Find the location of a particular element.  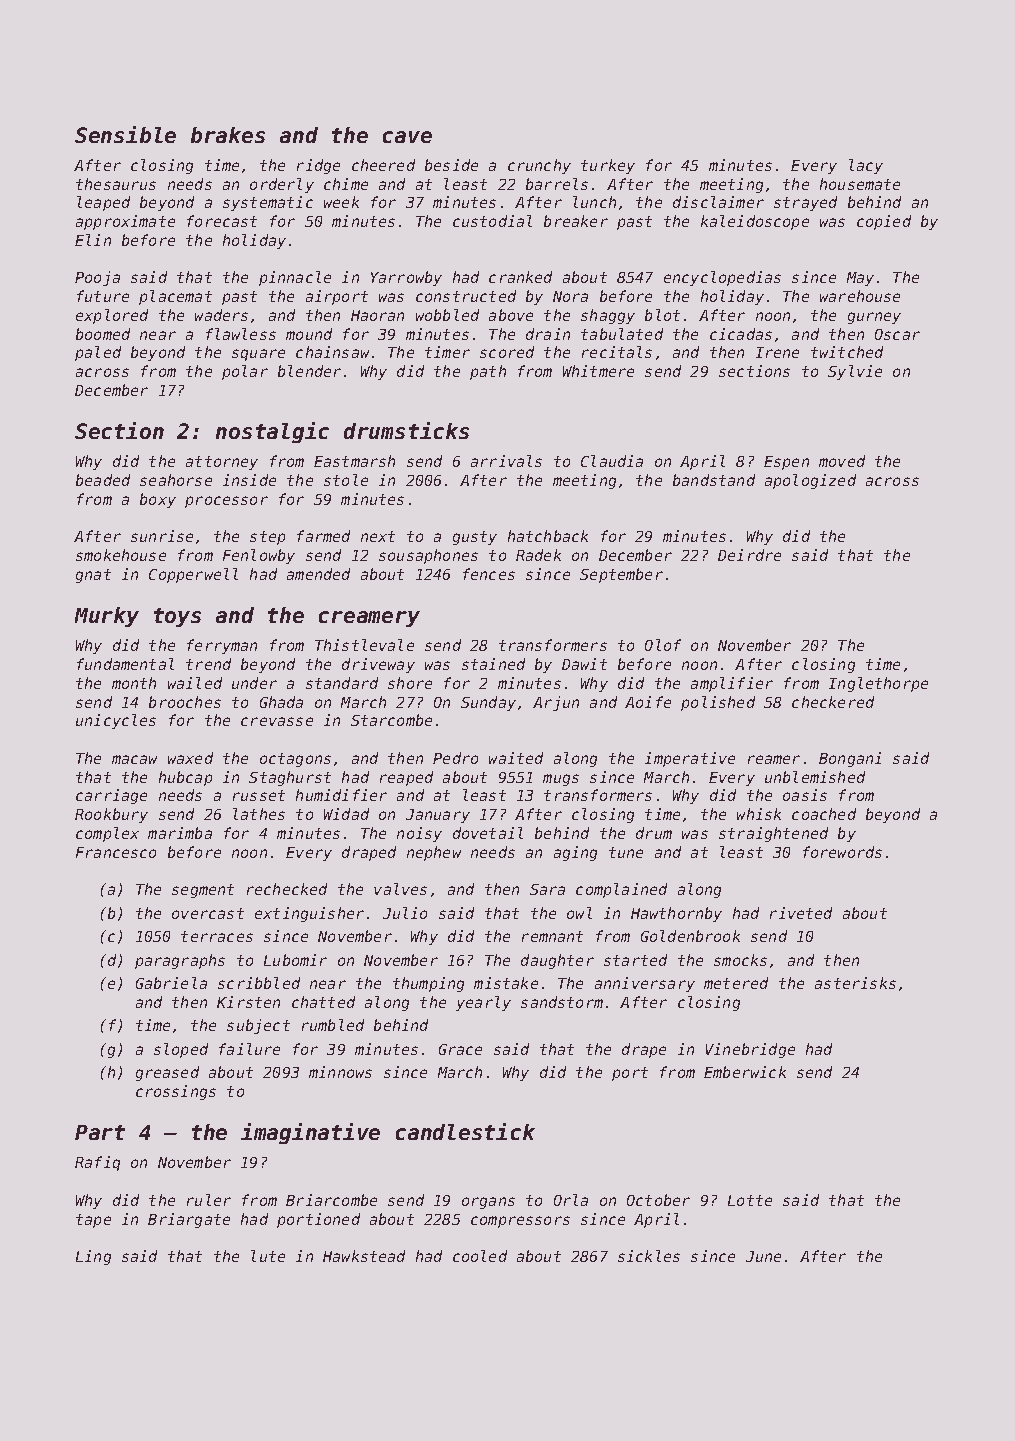

Lotte is located at coordinates (750, 1200).
